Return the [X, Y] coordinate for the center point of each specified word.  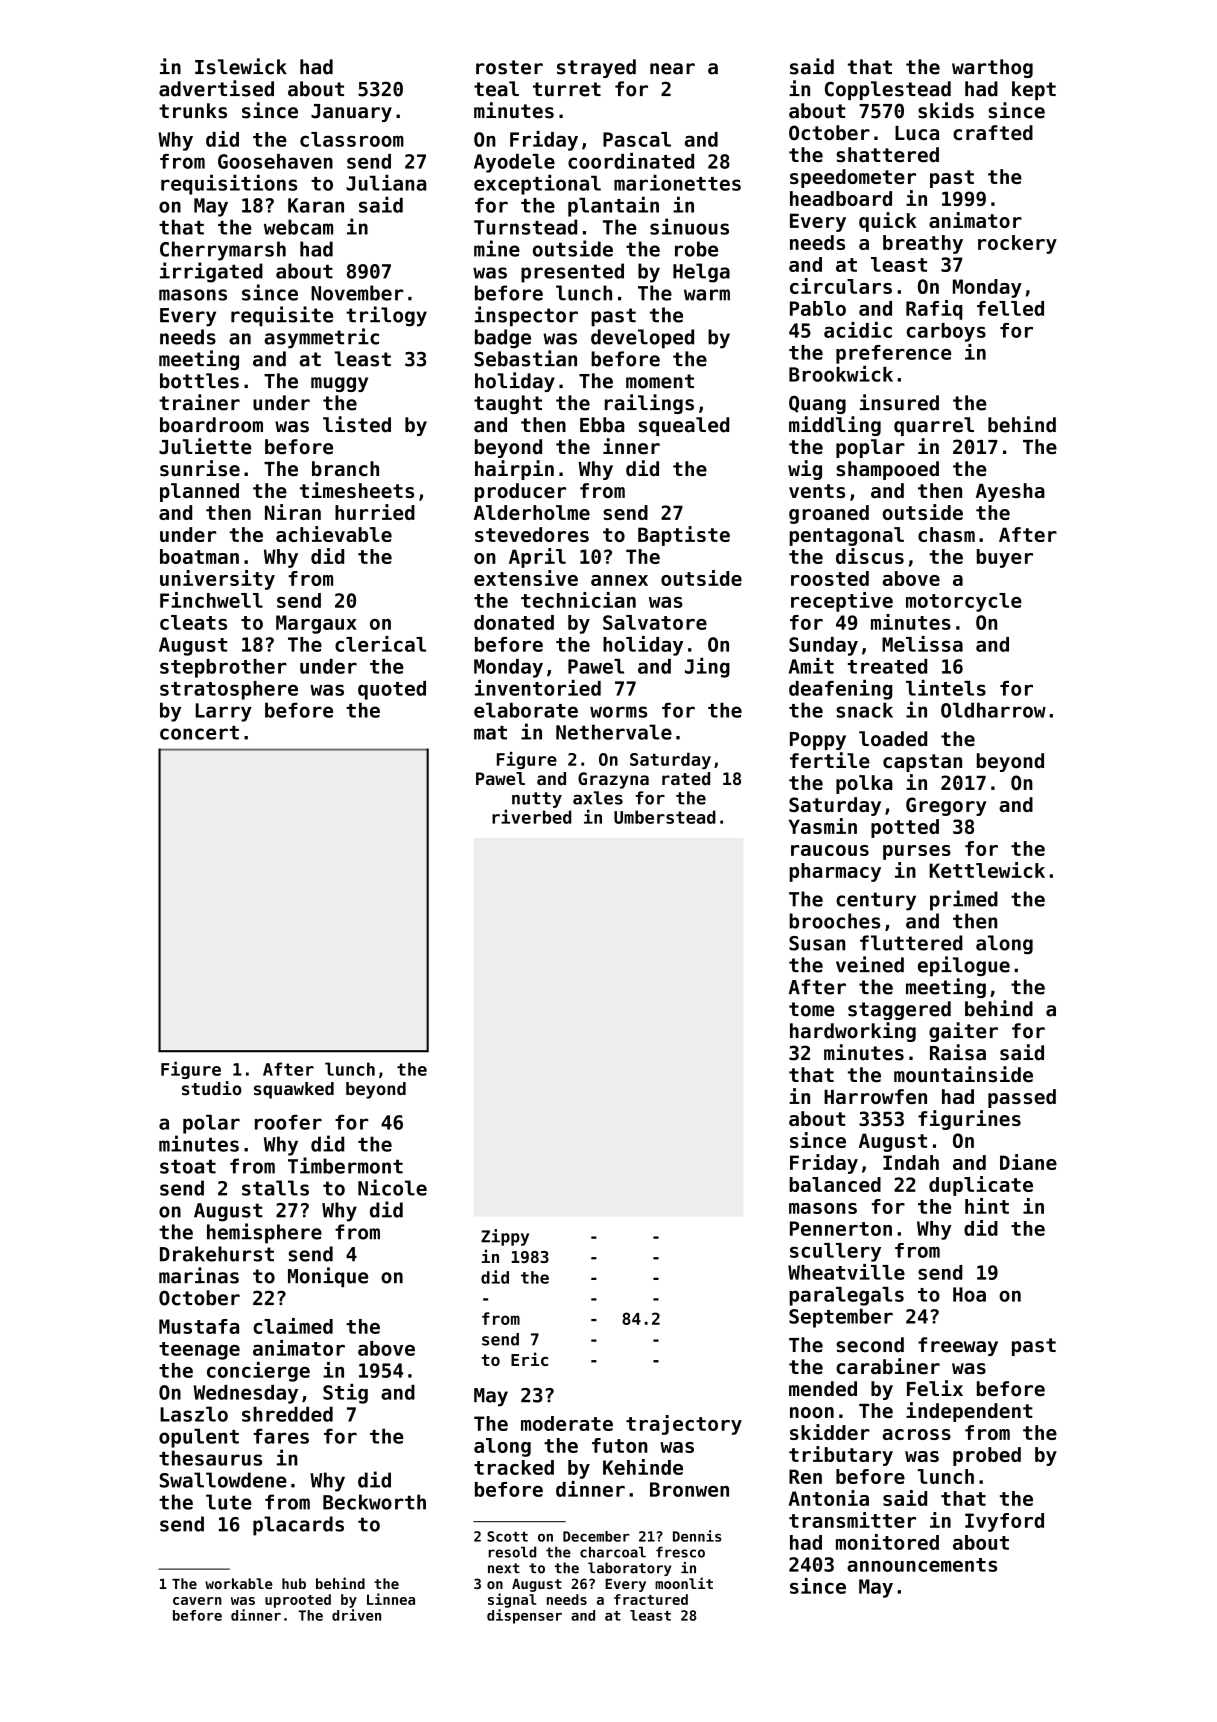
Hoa [969, 1294]
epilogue [964, 966]
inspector [526, 316]
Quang [817, 404]
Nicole [392, 1187]
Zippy [505, 1237]
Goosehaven [275, 161]
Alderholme [532, 512]
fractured [651, 1599]
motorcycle [964, 602]
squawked [294, 1090]
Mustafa [199, 1326]
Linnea [391, 1599]
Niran [293, 512]
